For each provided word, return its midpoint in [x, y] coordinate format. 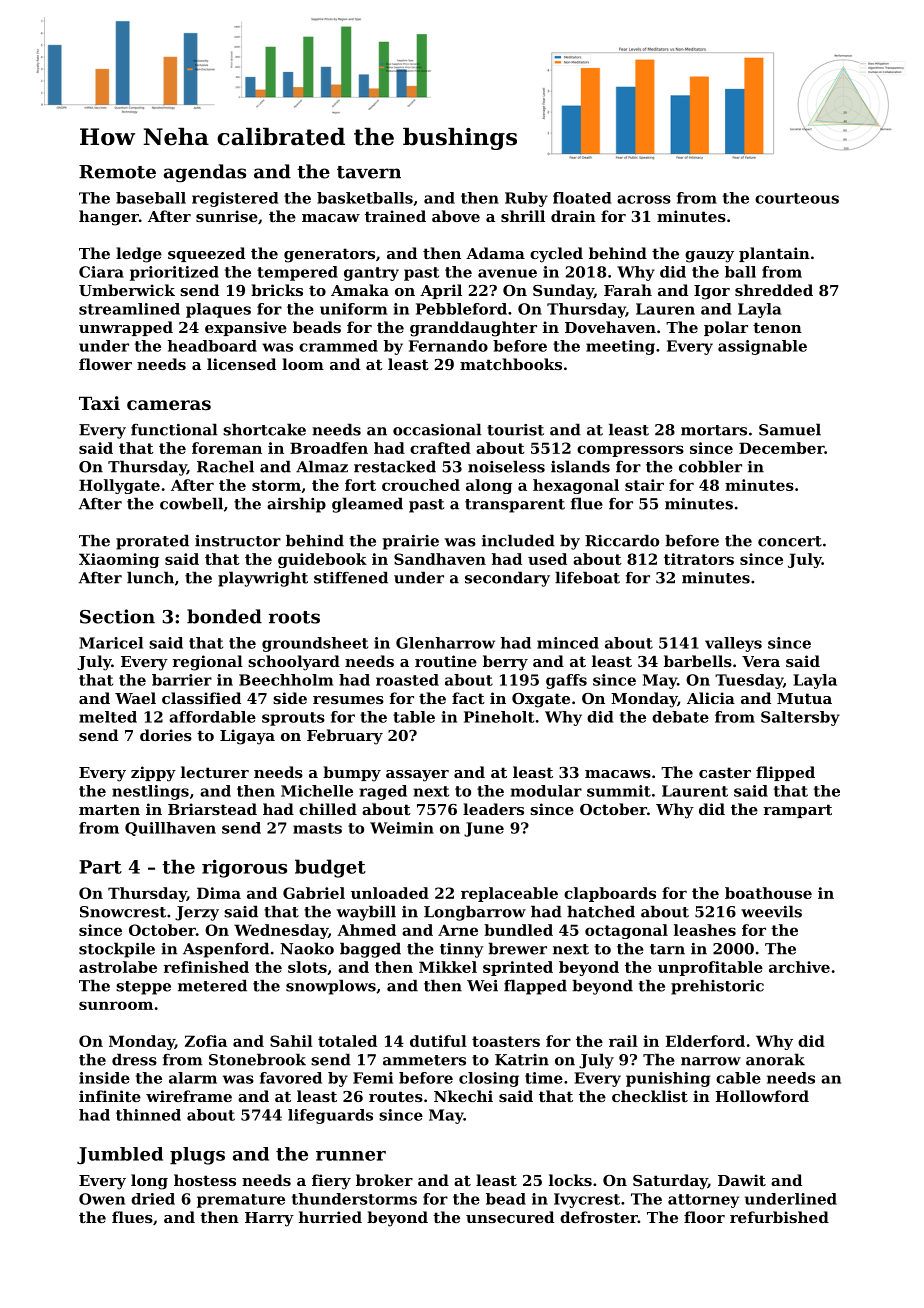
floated [582, 198]
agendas [205, 173]
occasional [437, 429]
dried [153, 1199]
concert [790, 541]
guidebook [322, 560]
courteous [797, 198]
